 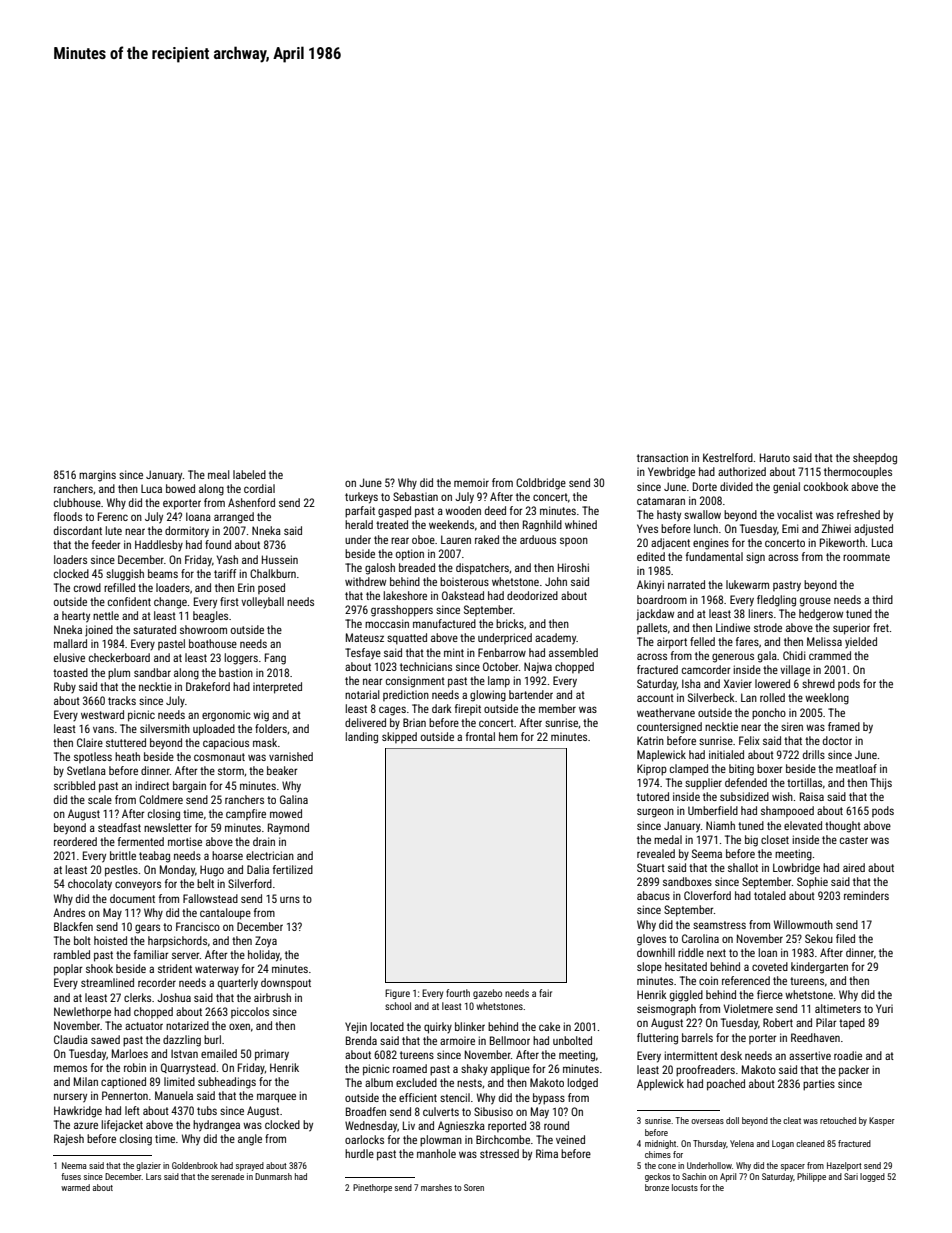 What do you see at coordinates (227, 1176) in the image?
I see `serenade` at bounding box center [227, 1176].
